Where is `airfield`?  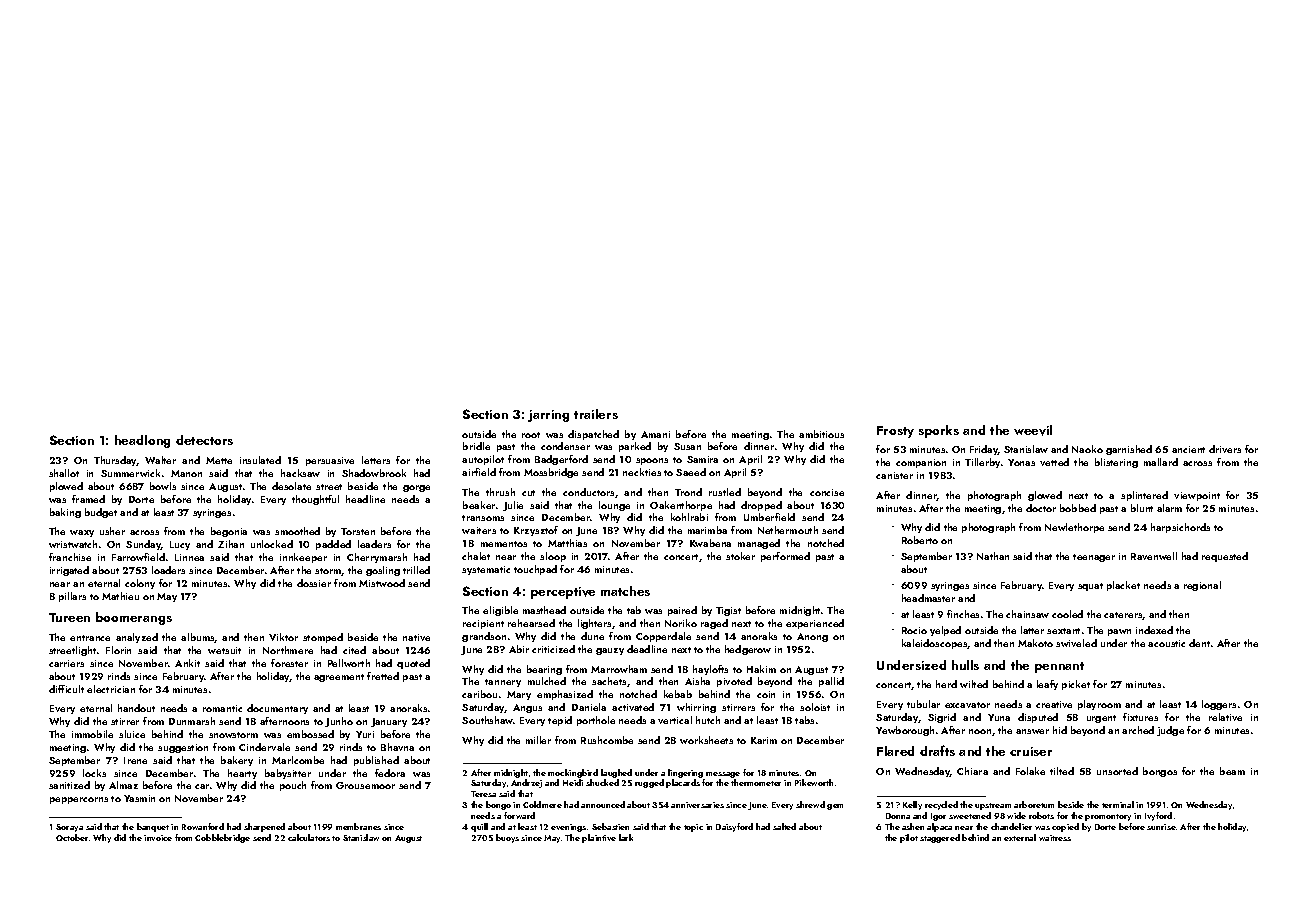
airfield is located at coordinates (479, 472).
